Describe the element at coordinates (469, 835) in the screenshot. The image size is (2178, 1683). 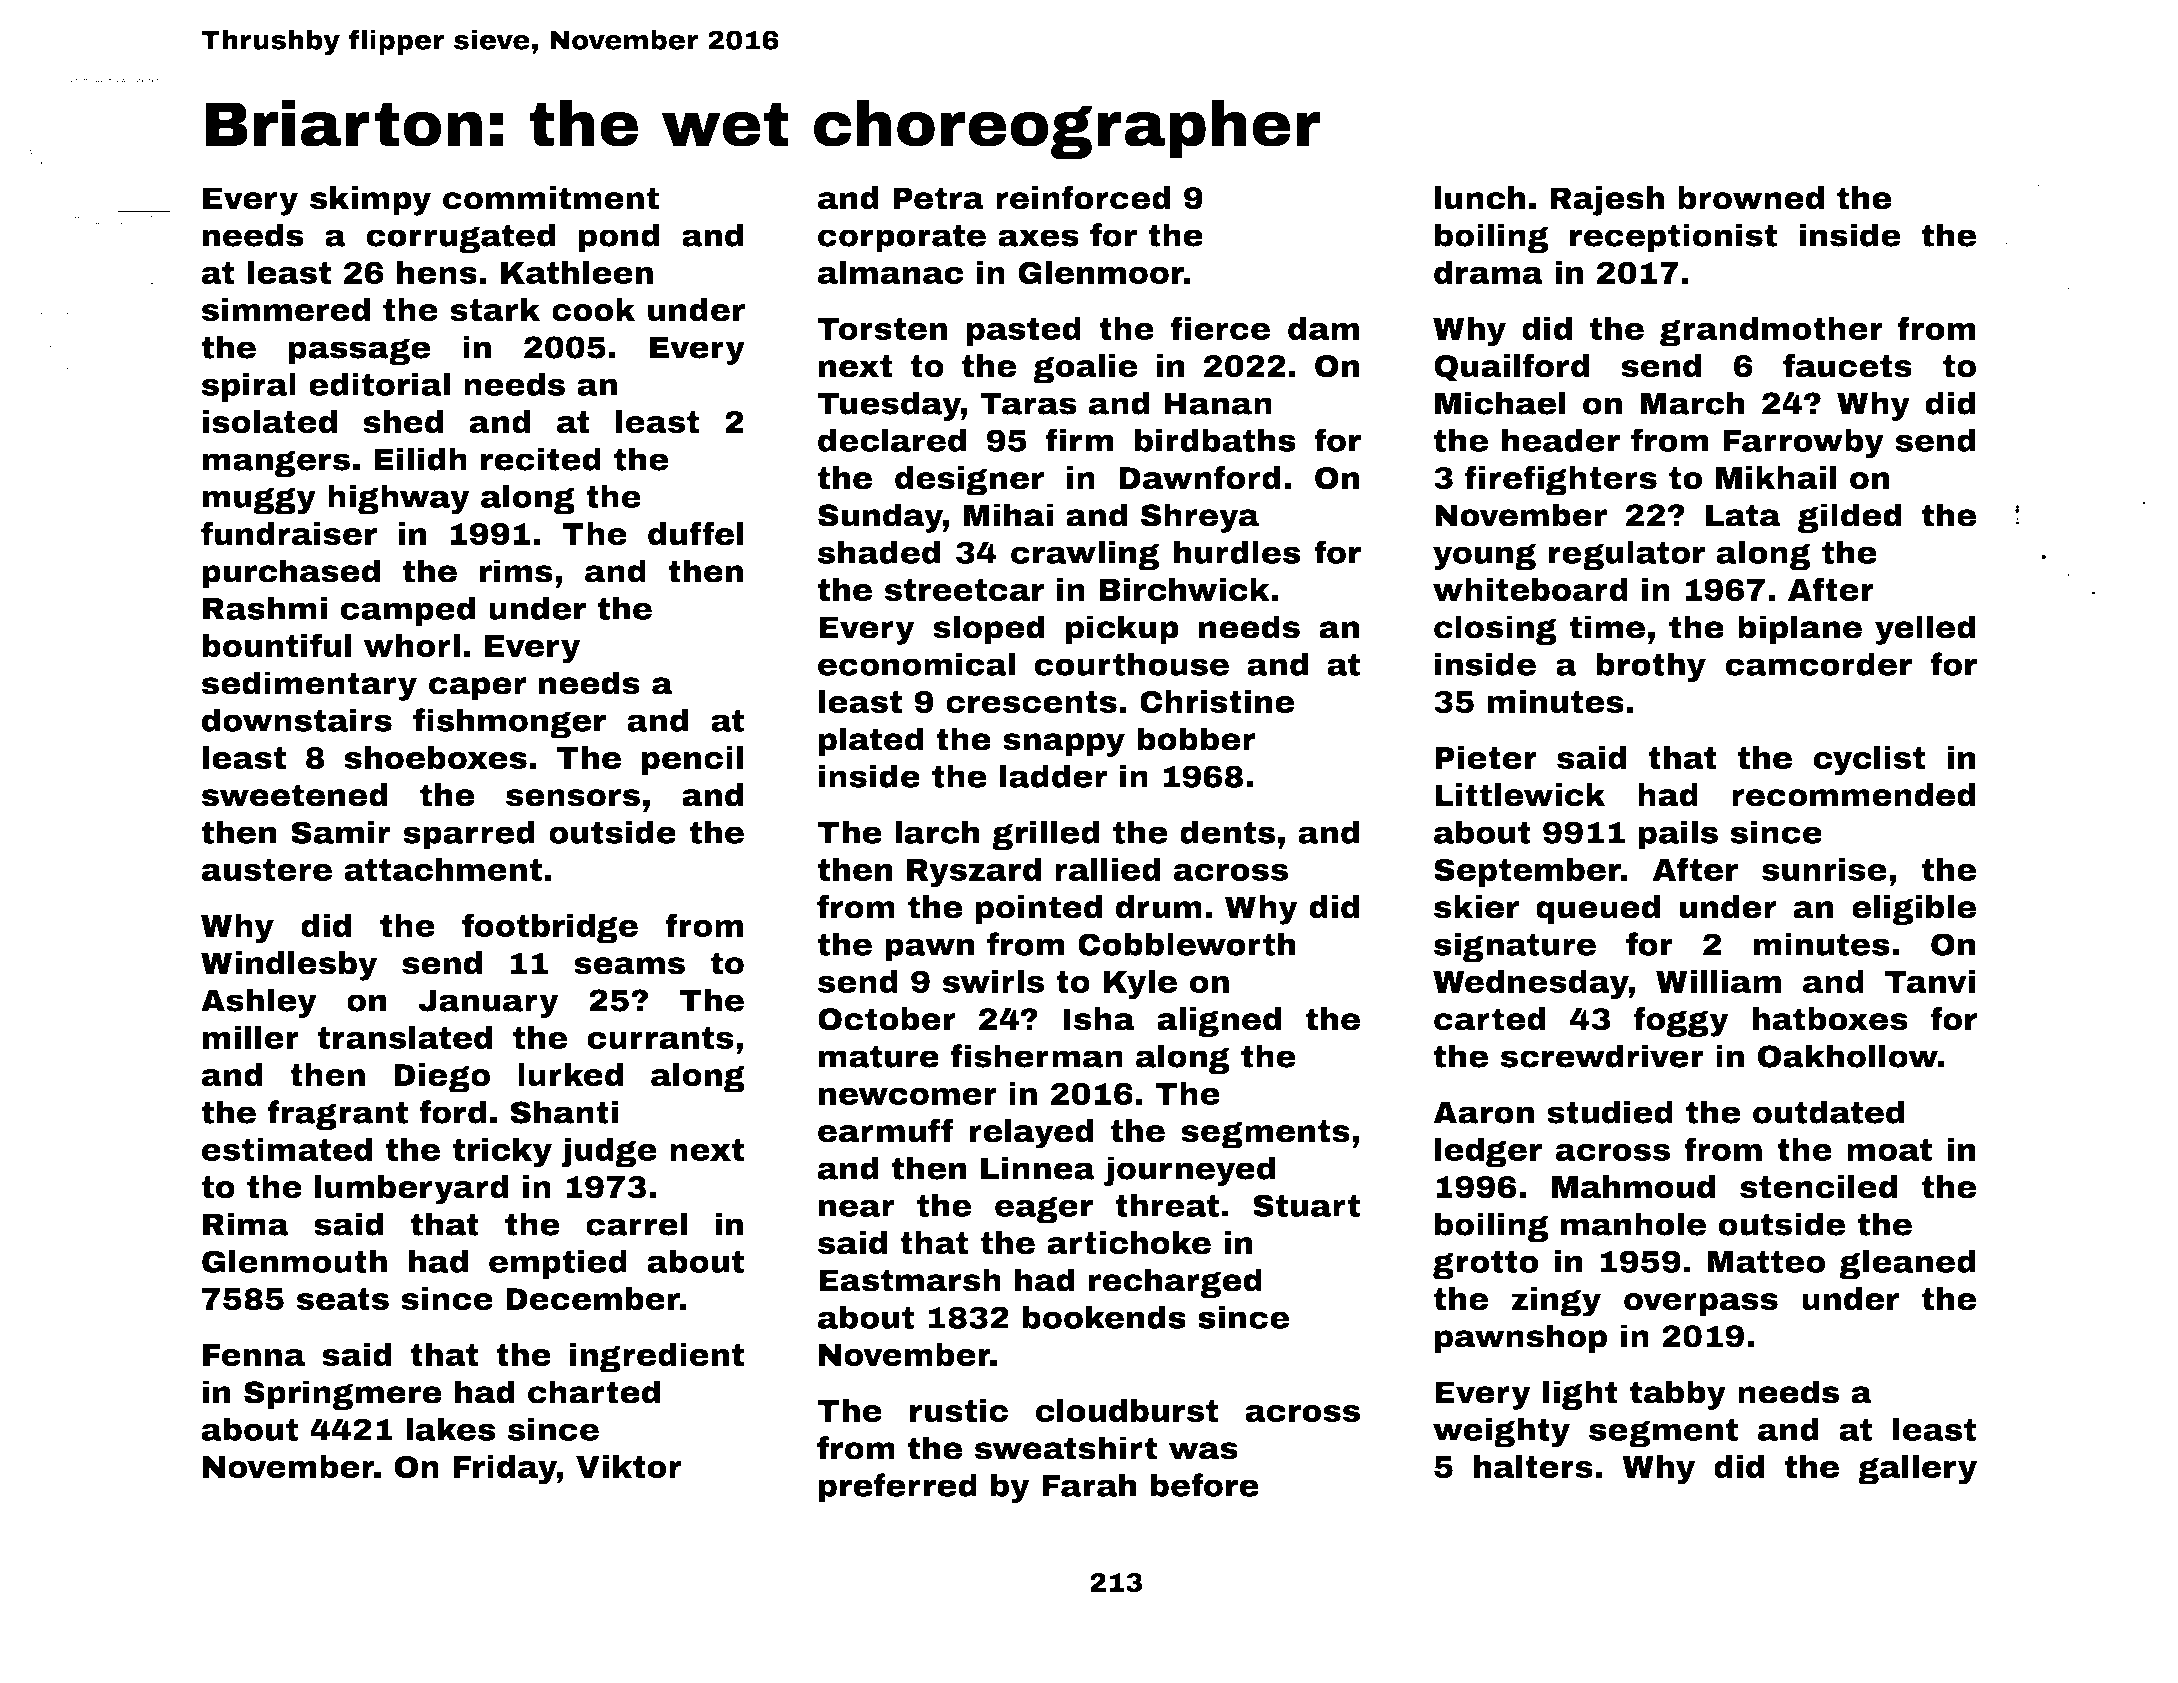
I see `sparred` at that location.
